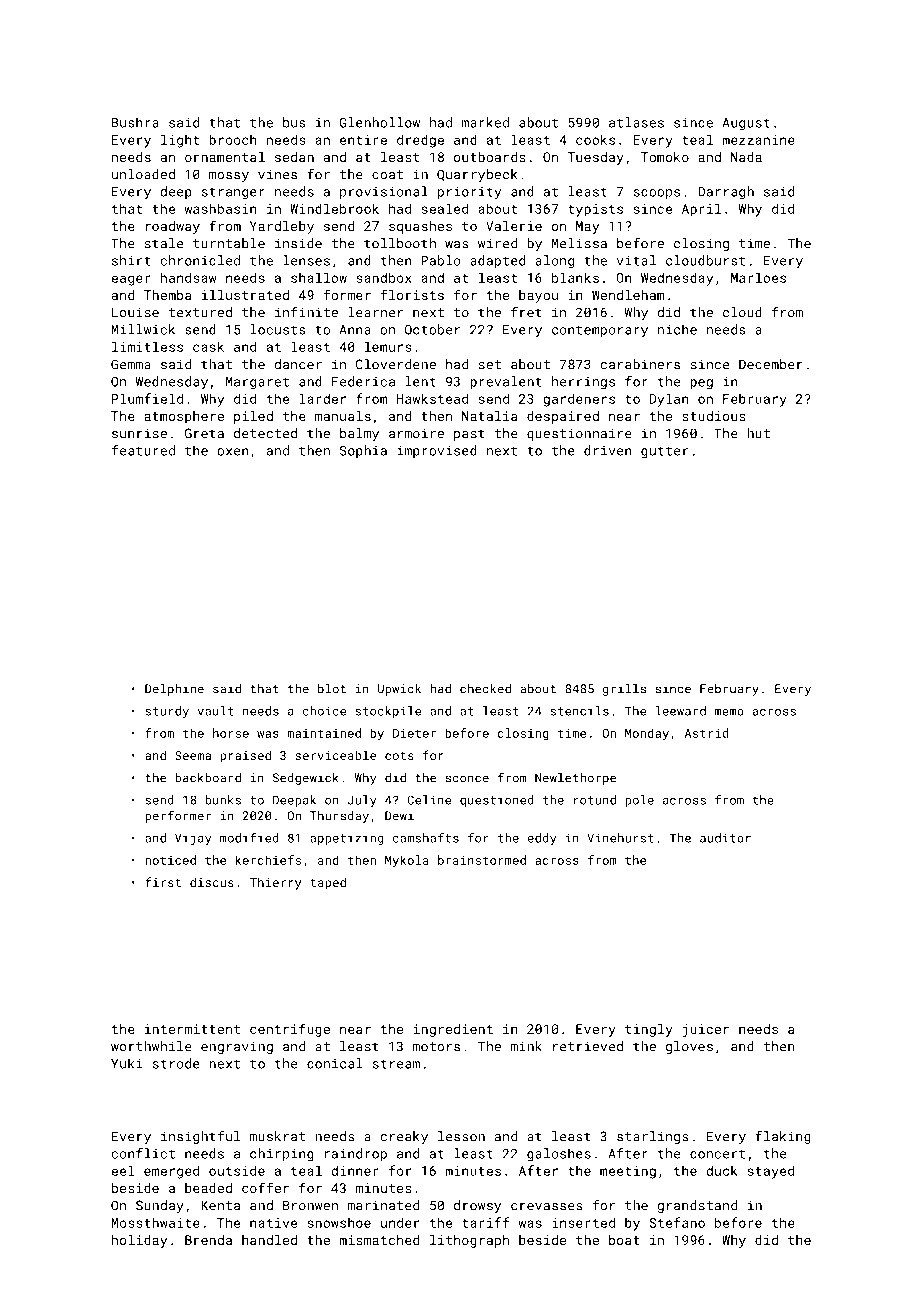 The image size is (924, 1308). What do you see at coordinates (174, 690) in the document?
I see `Delphine` at bounding box center [174, 690].
